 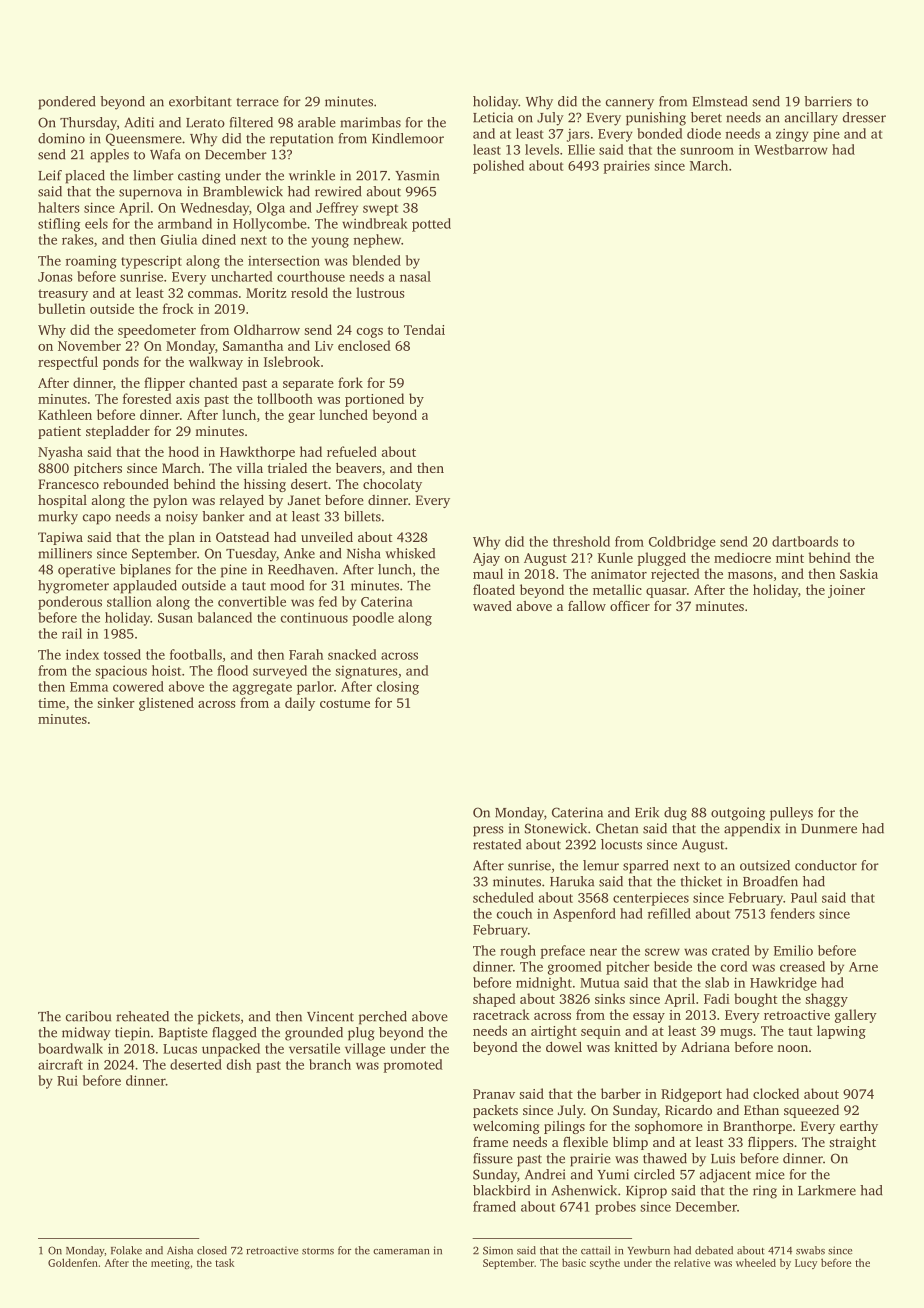 What do you see at coordinates (200, 101) in the page?
I see `exorbitant` at bounding box center [200, 101].
